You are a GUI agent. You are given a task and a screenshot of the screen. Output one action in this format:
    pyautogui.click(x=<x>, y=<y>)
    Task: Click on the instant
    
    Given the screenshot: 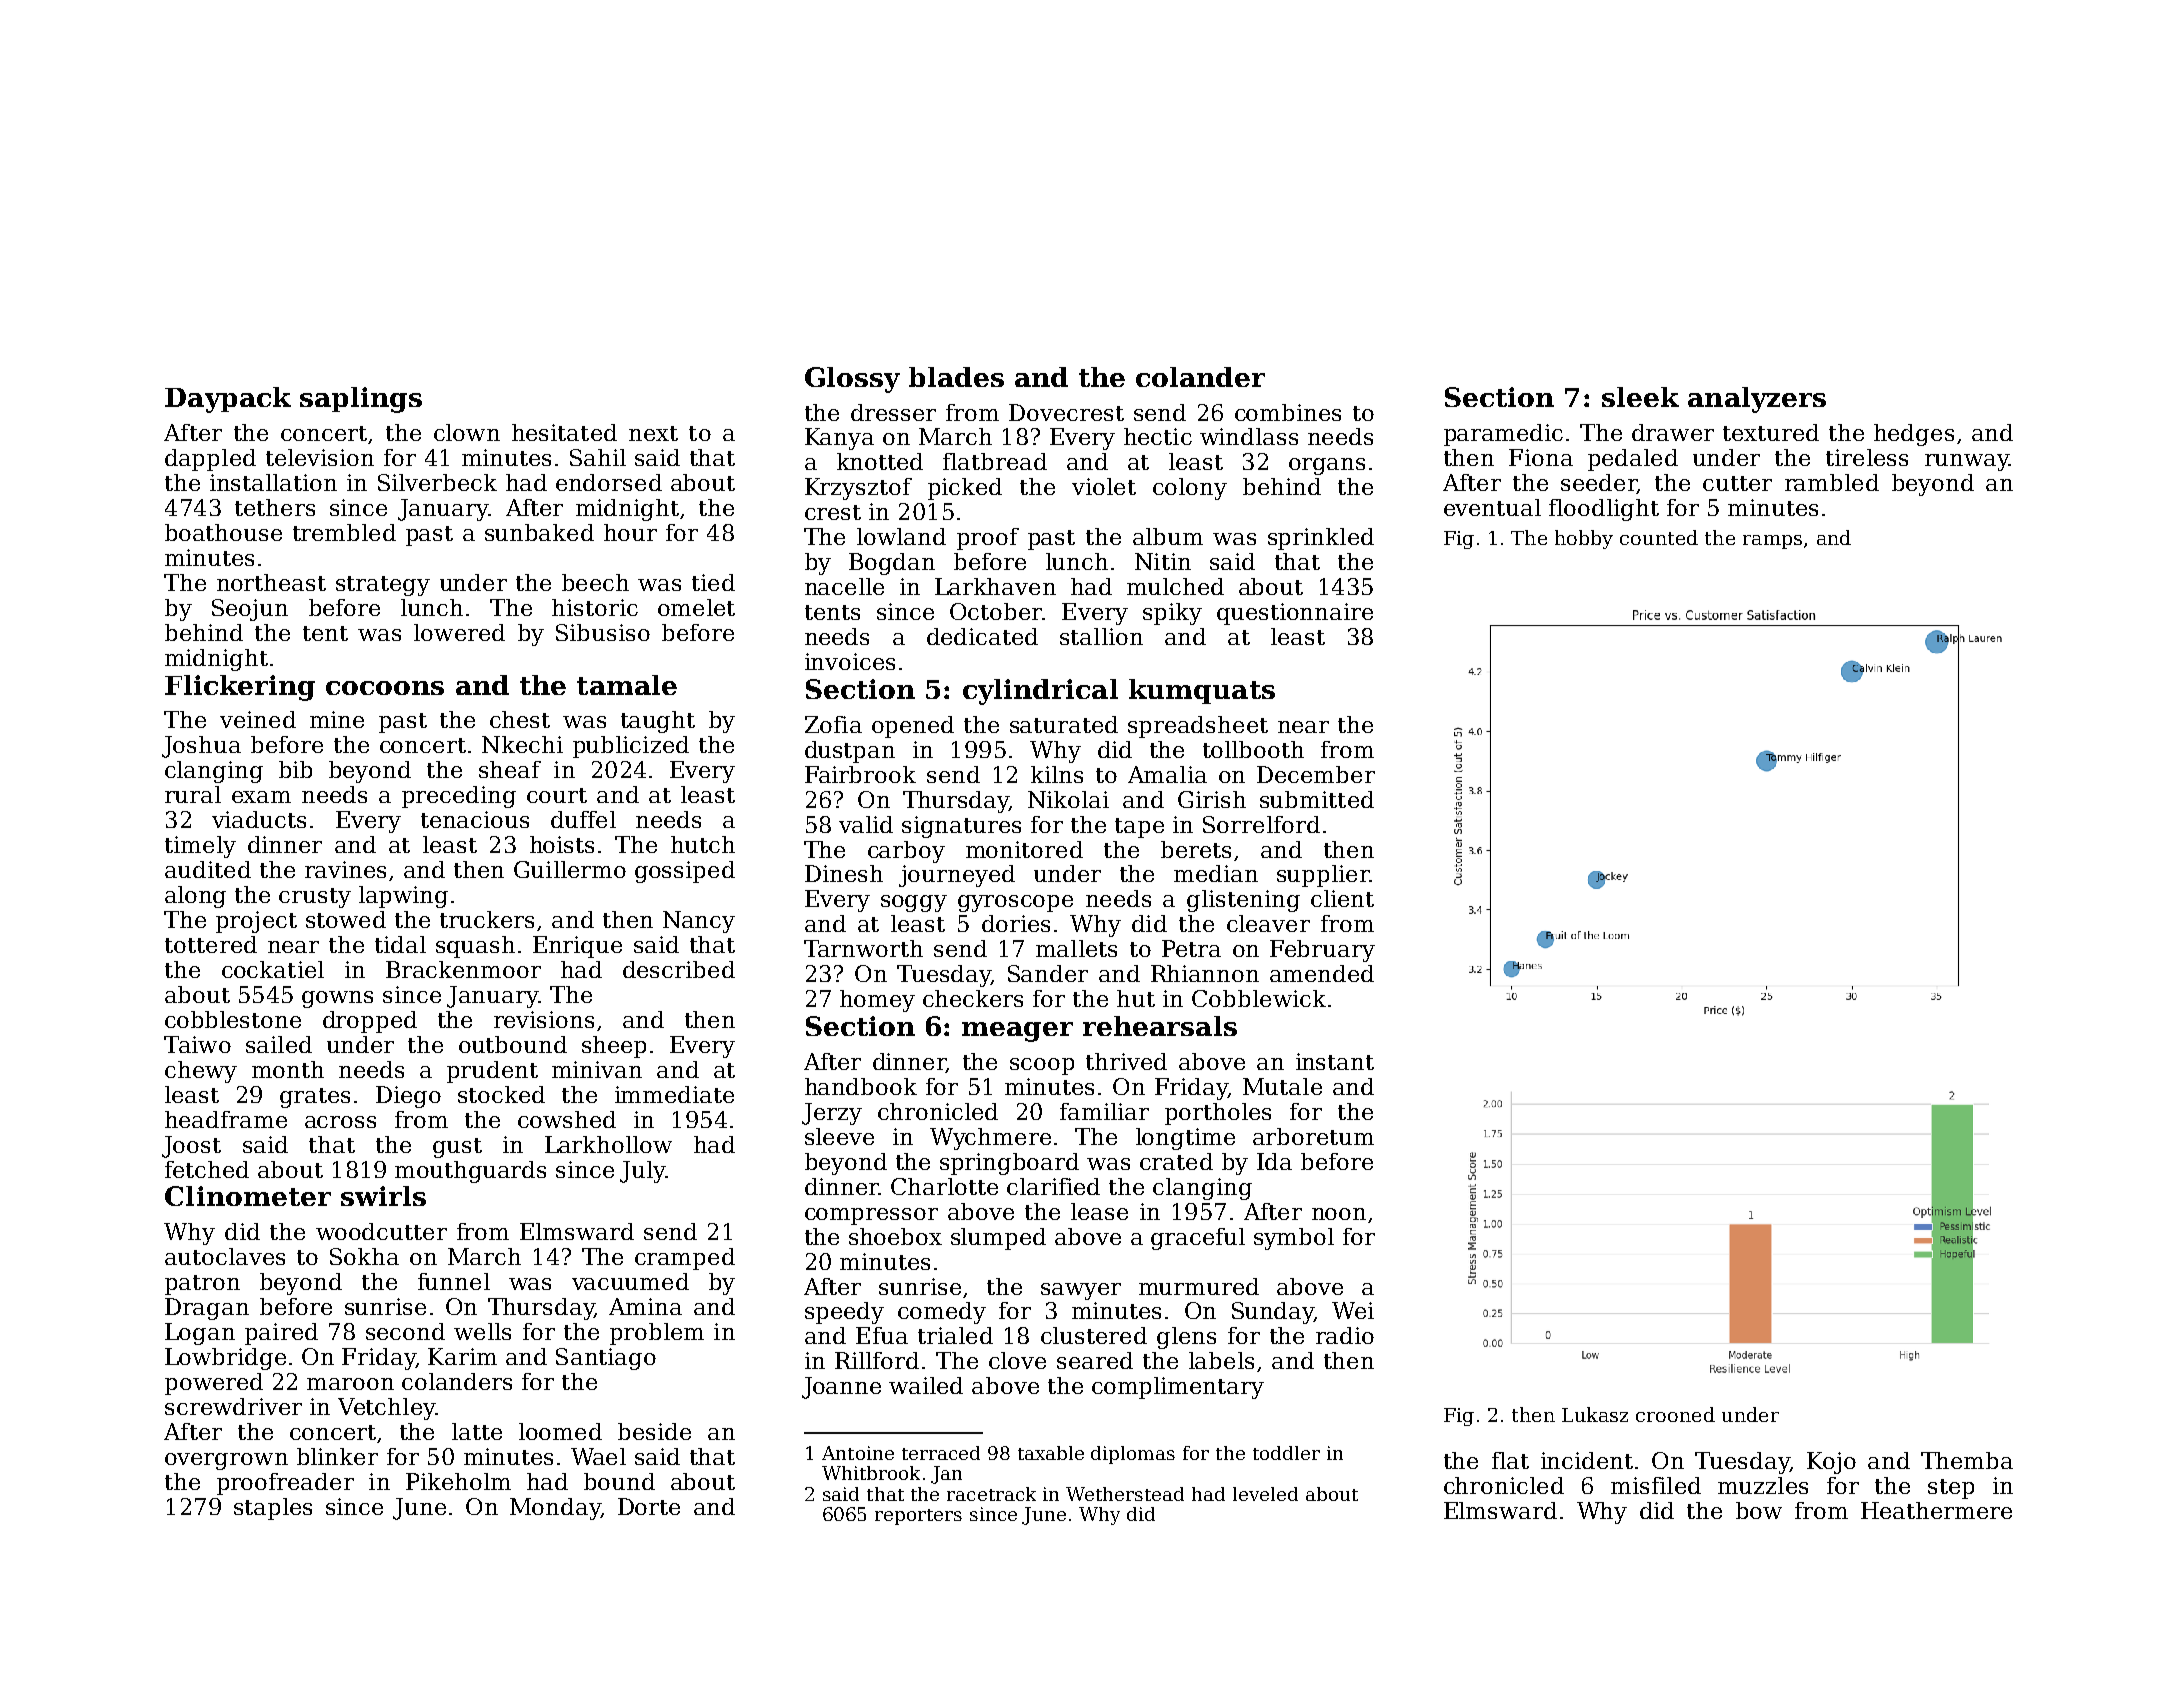 What is the action you would take?
    pyautogui.click(x=1335, y=1061)
